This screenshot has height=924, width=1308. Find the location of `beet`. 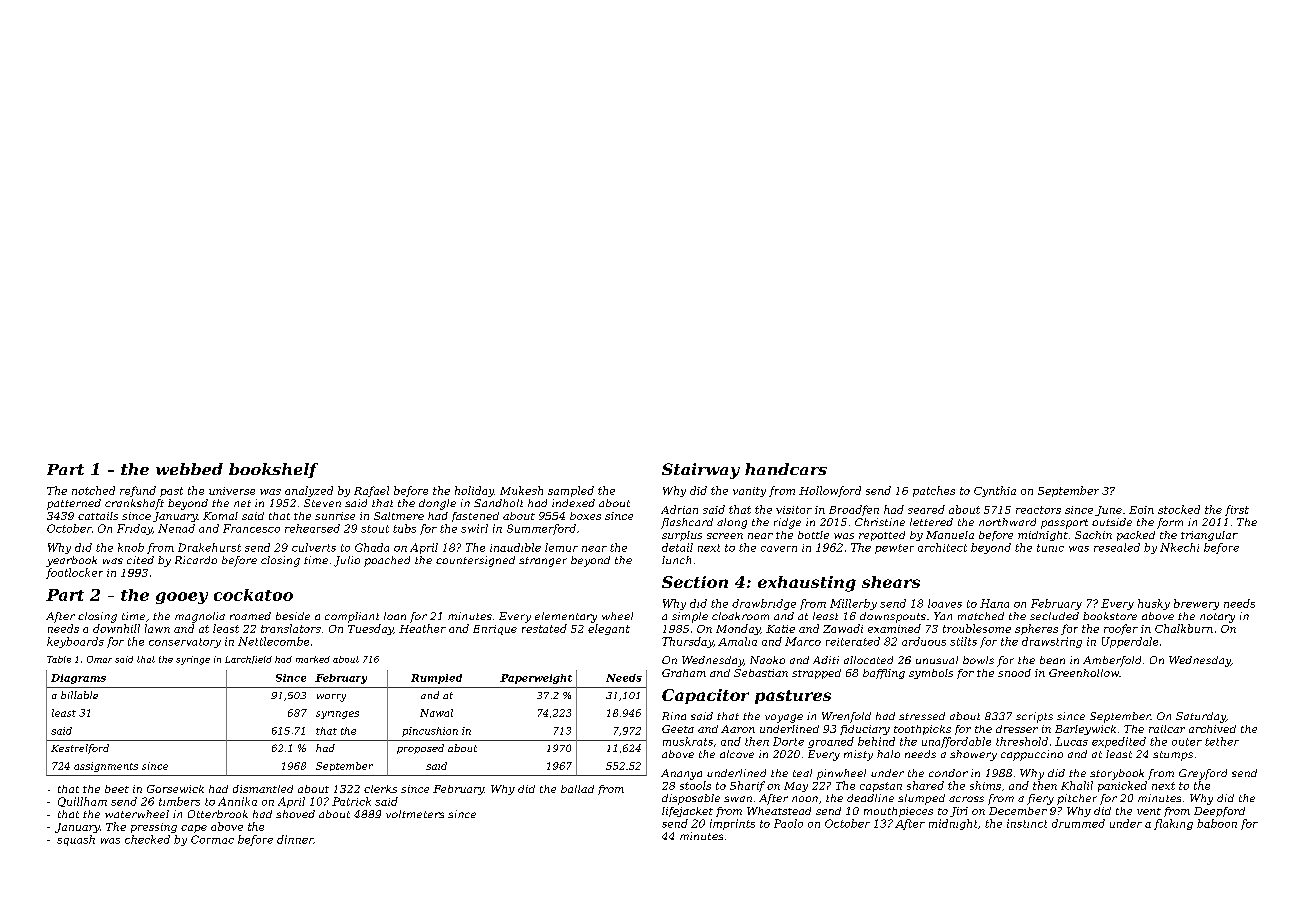

beet is located at coordinates (117, 789).
